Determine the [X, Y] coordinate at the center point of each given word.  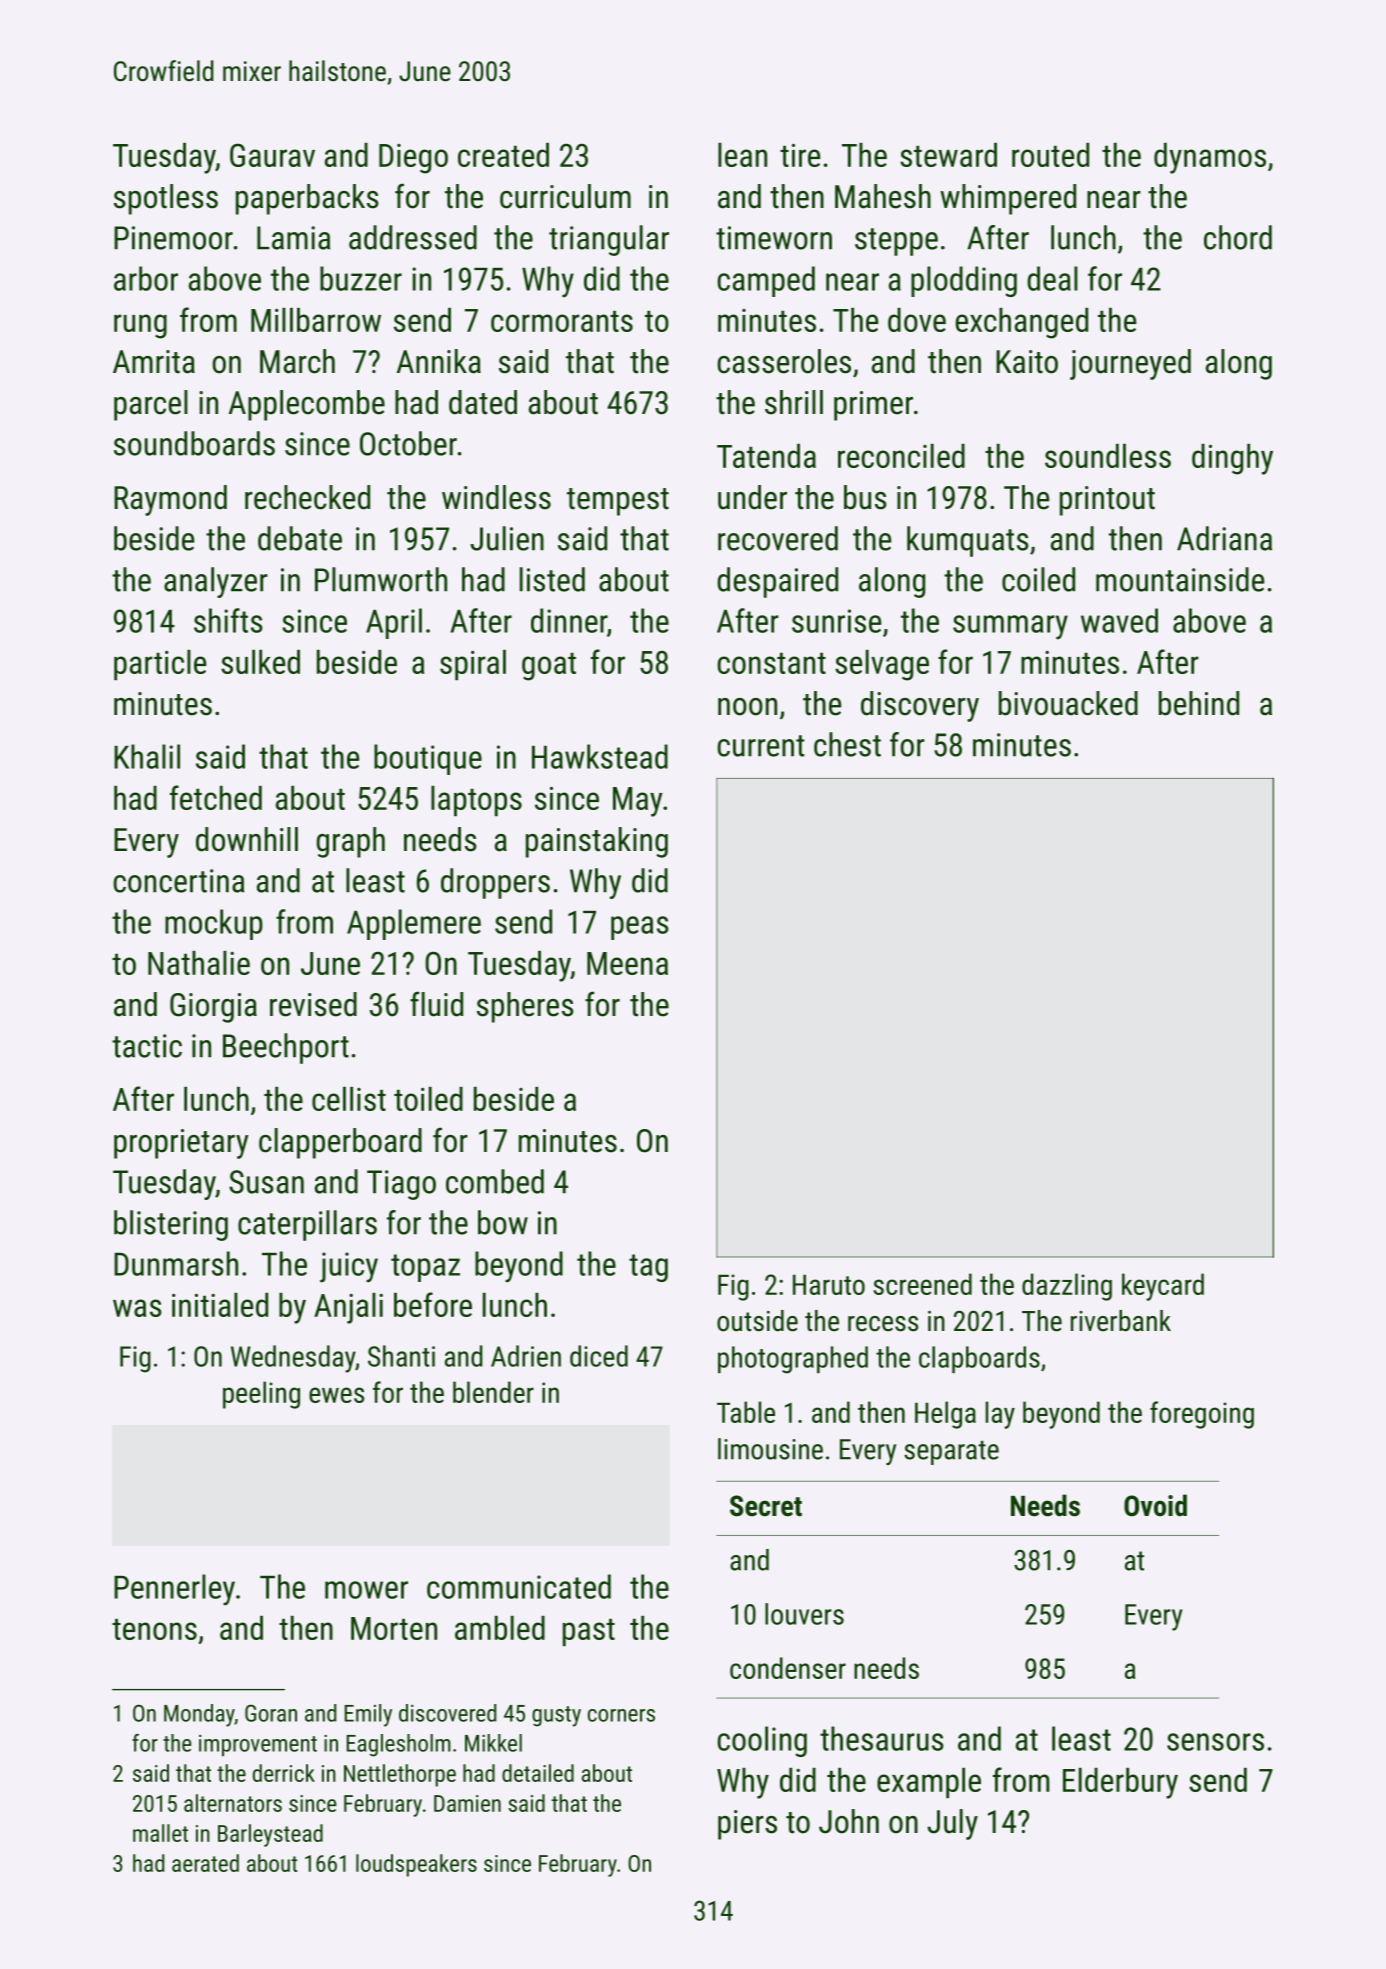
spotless [166, 199]
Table [746, 1412]
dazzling [1067, 1287]
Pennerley [174, 1590]
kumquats [968, 541]
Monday [199, 1715]
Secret [766, 1506]
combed [495, 1181]
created [503, 155]
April [394, 623]
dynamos [1210, 158]
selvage [882, 665]
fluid [436, 1004]
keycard [1163, 1287]
